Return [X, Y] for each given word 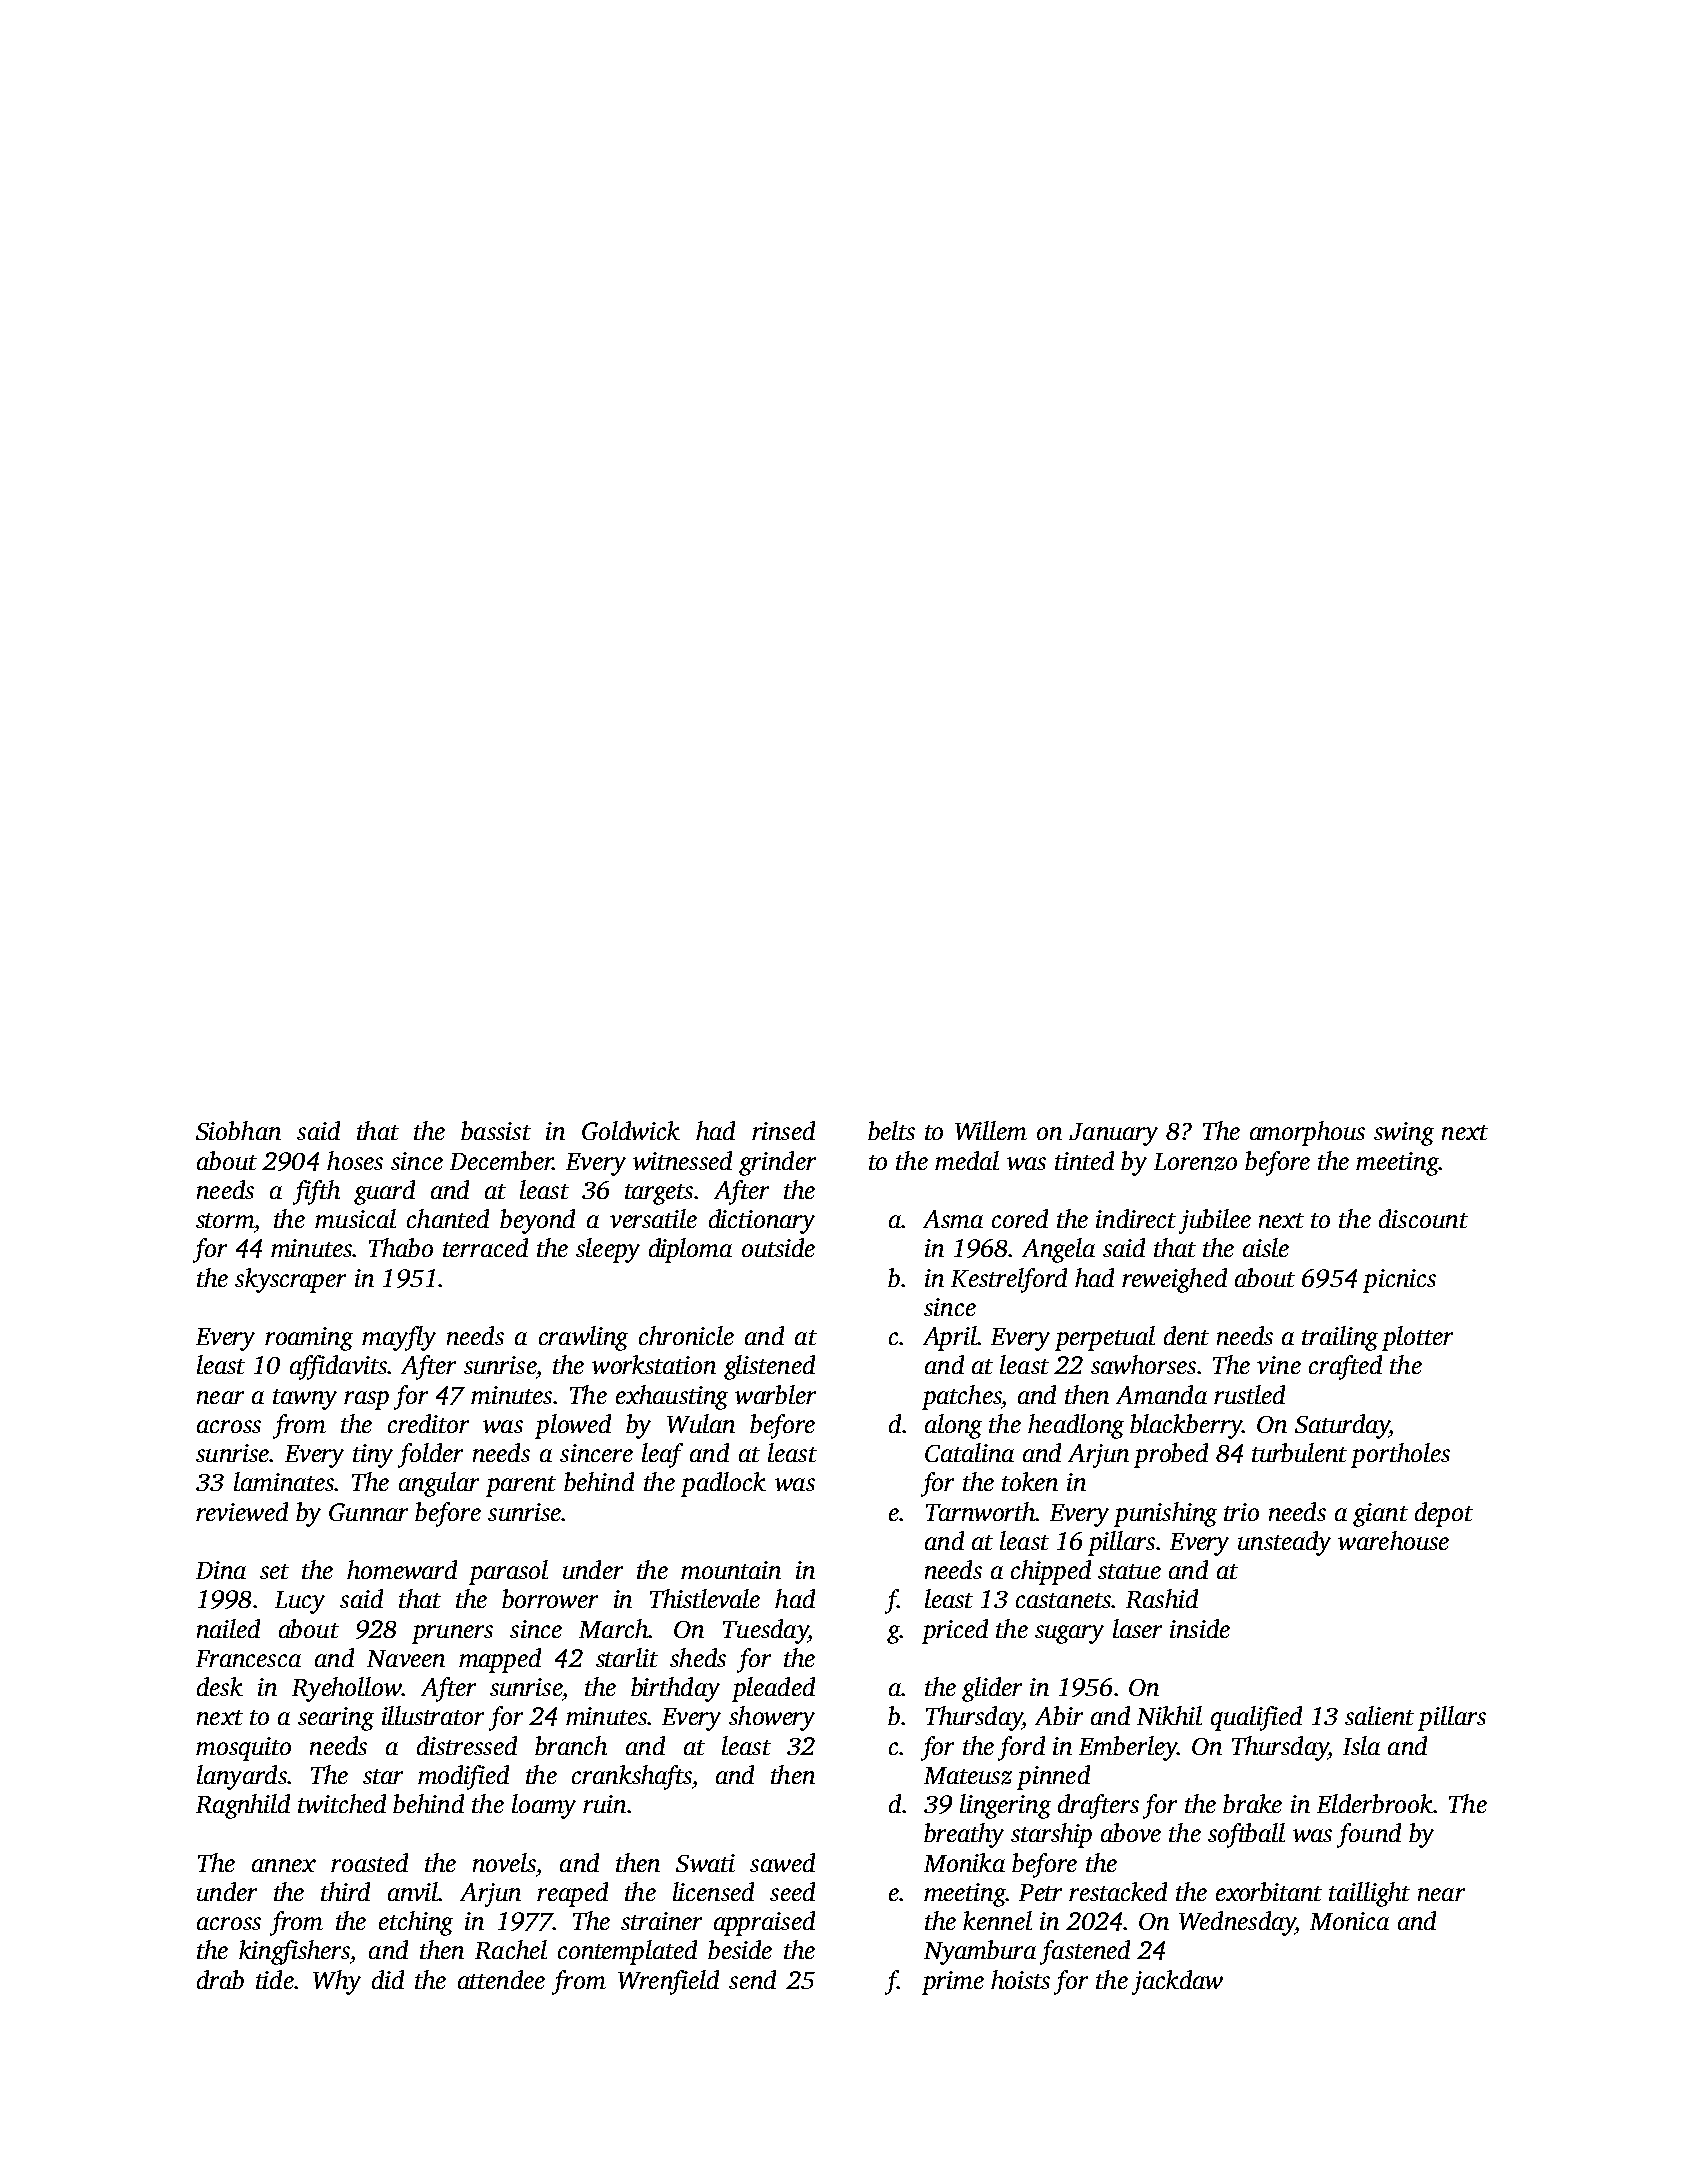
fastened [1085, 1952]
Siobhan [238, 1130]
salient [1379, 1715]
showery [772, 1718]
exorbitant [1269, 1891]
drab [220, 1979]
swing [1404, 1134]
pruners [452, 1634]
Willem [991, 1130]
